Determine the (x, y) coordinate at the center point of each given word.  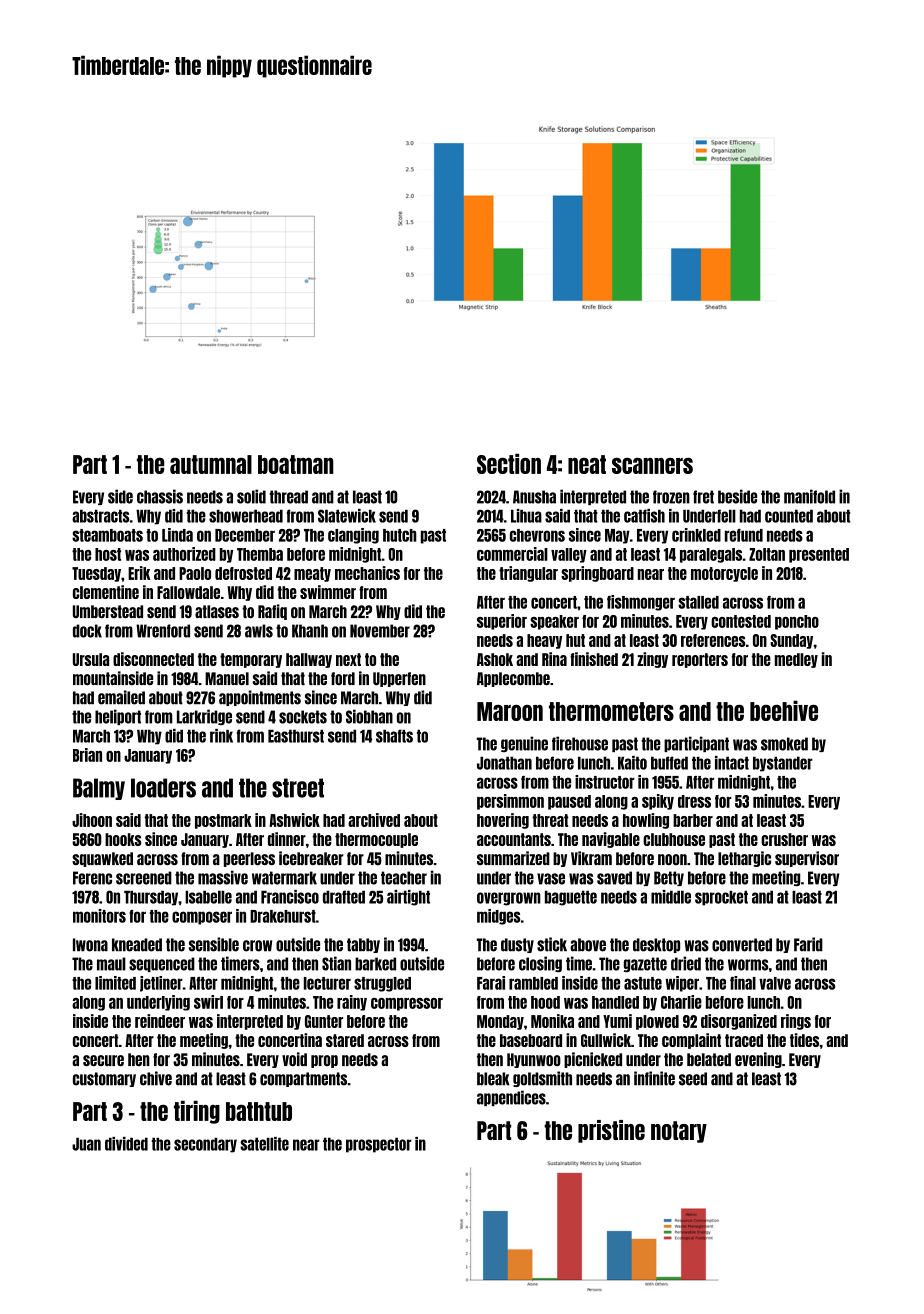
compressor (407, 1004)
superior (502, 622)
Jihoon (92, 820)
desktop (656, 945)
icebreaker (311, 858)
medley (796, 660)
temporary (251, 660)
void (294, 1059)
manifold (809, 496)
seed (693, 1079)
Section (509, 463)
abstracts (100, 516)
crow (257, 946)
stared (345, 1040)
